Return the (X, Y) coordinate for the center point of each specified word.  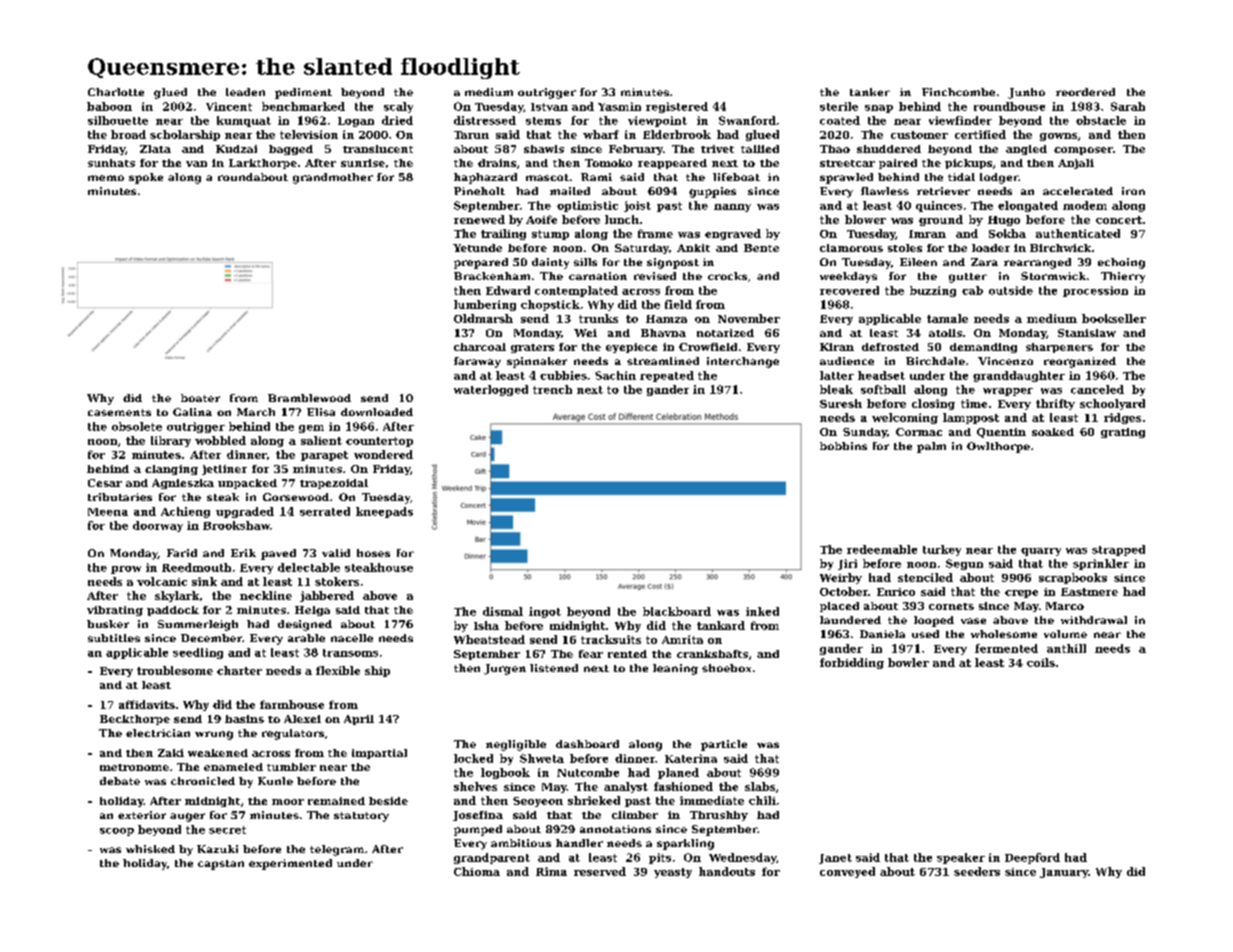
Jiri (847, 564)
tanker (870, 92)
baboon (109, 106)
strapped (1118, 550)
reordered (1085, 92)
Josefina (478, 816)
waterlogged (491, 390)
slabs (760, 786)
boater (200, 398)
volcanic (162, 581)
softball (883, 389)
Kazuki (217, 849)
